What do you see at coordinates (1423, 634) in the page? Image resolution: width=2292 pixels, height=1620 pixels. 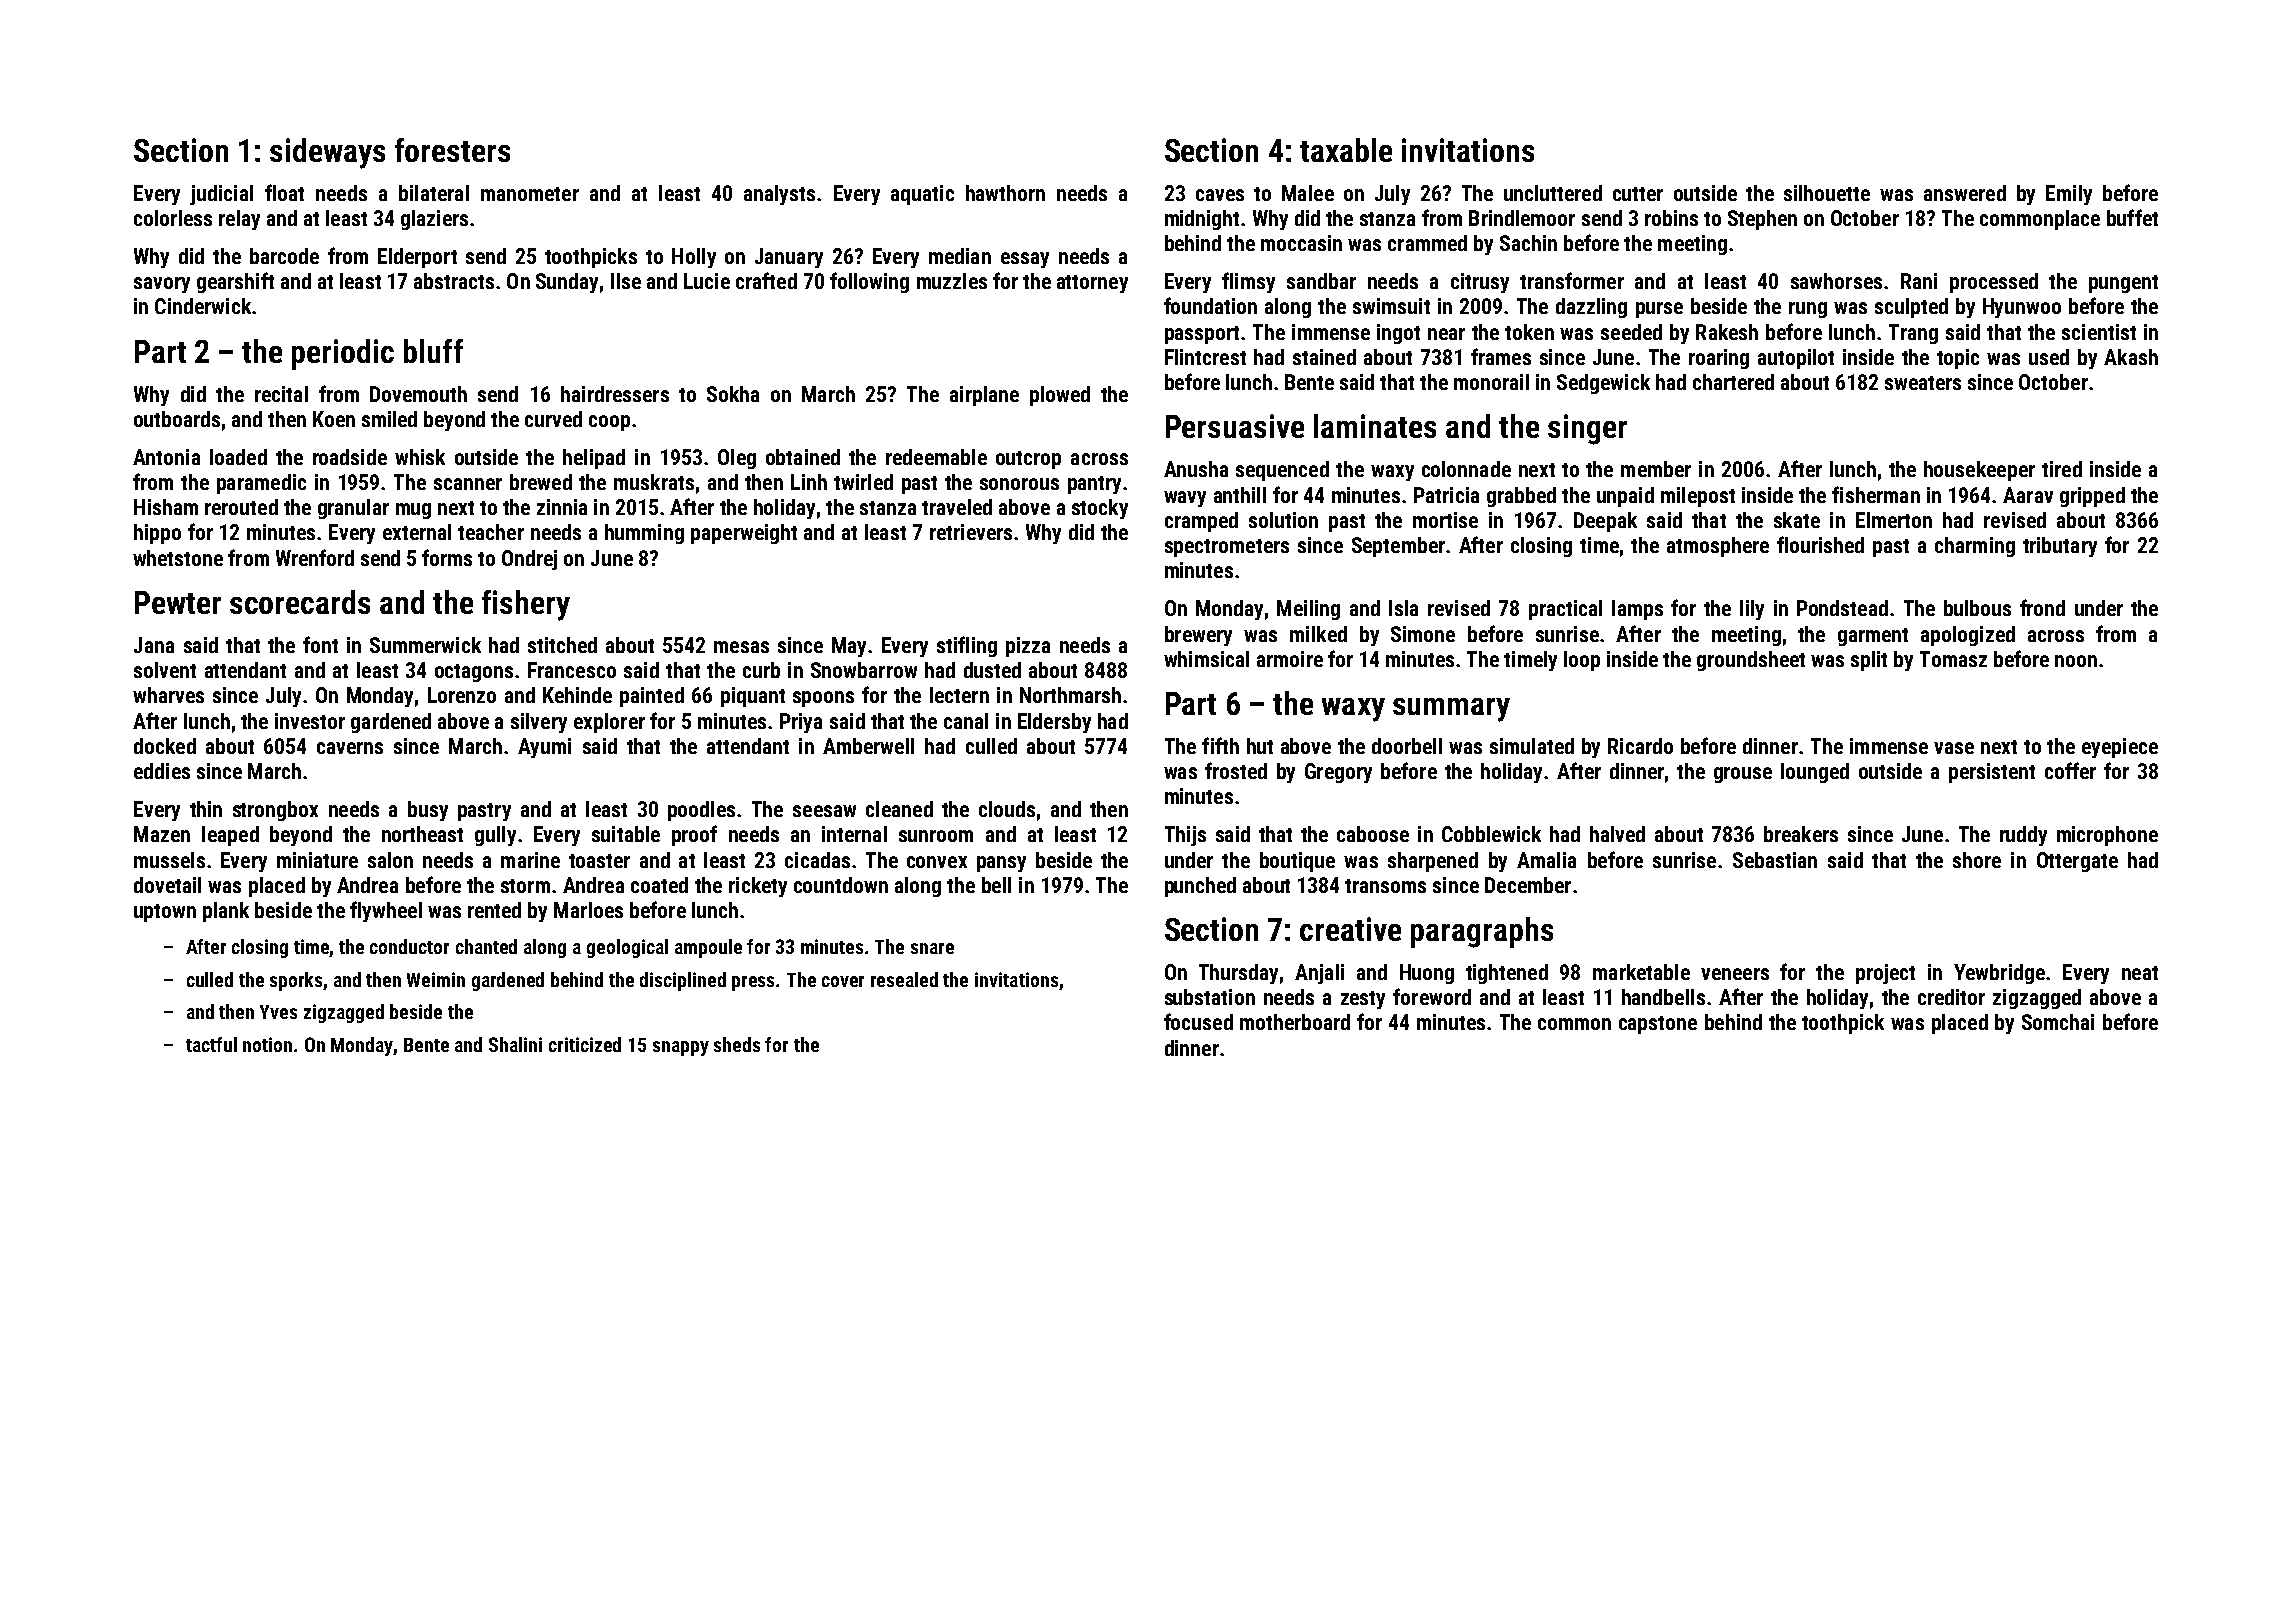 I see `Simone` at bounding box center [1423, 634].
